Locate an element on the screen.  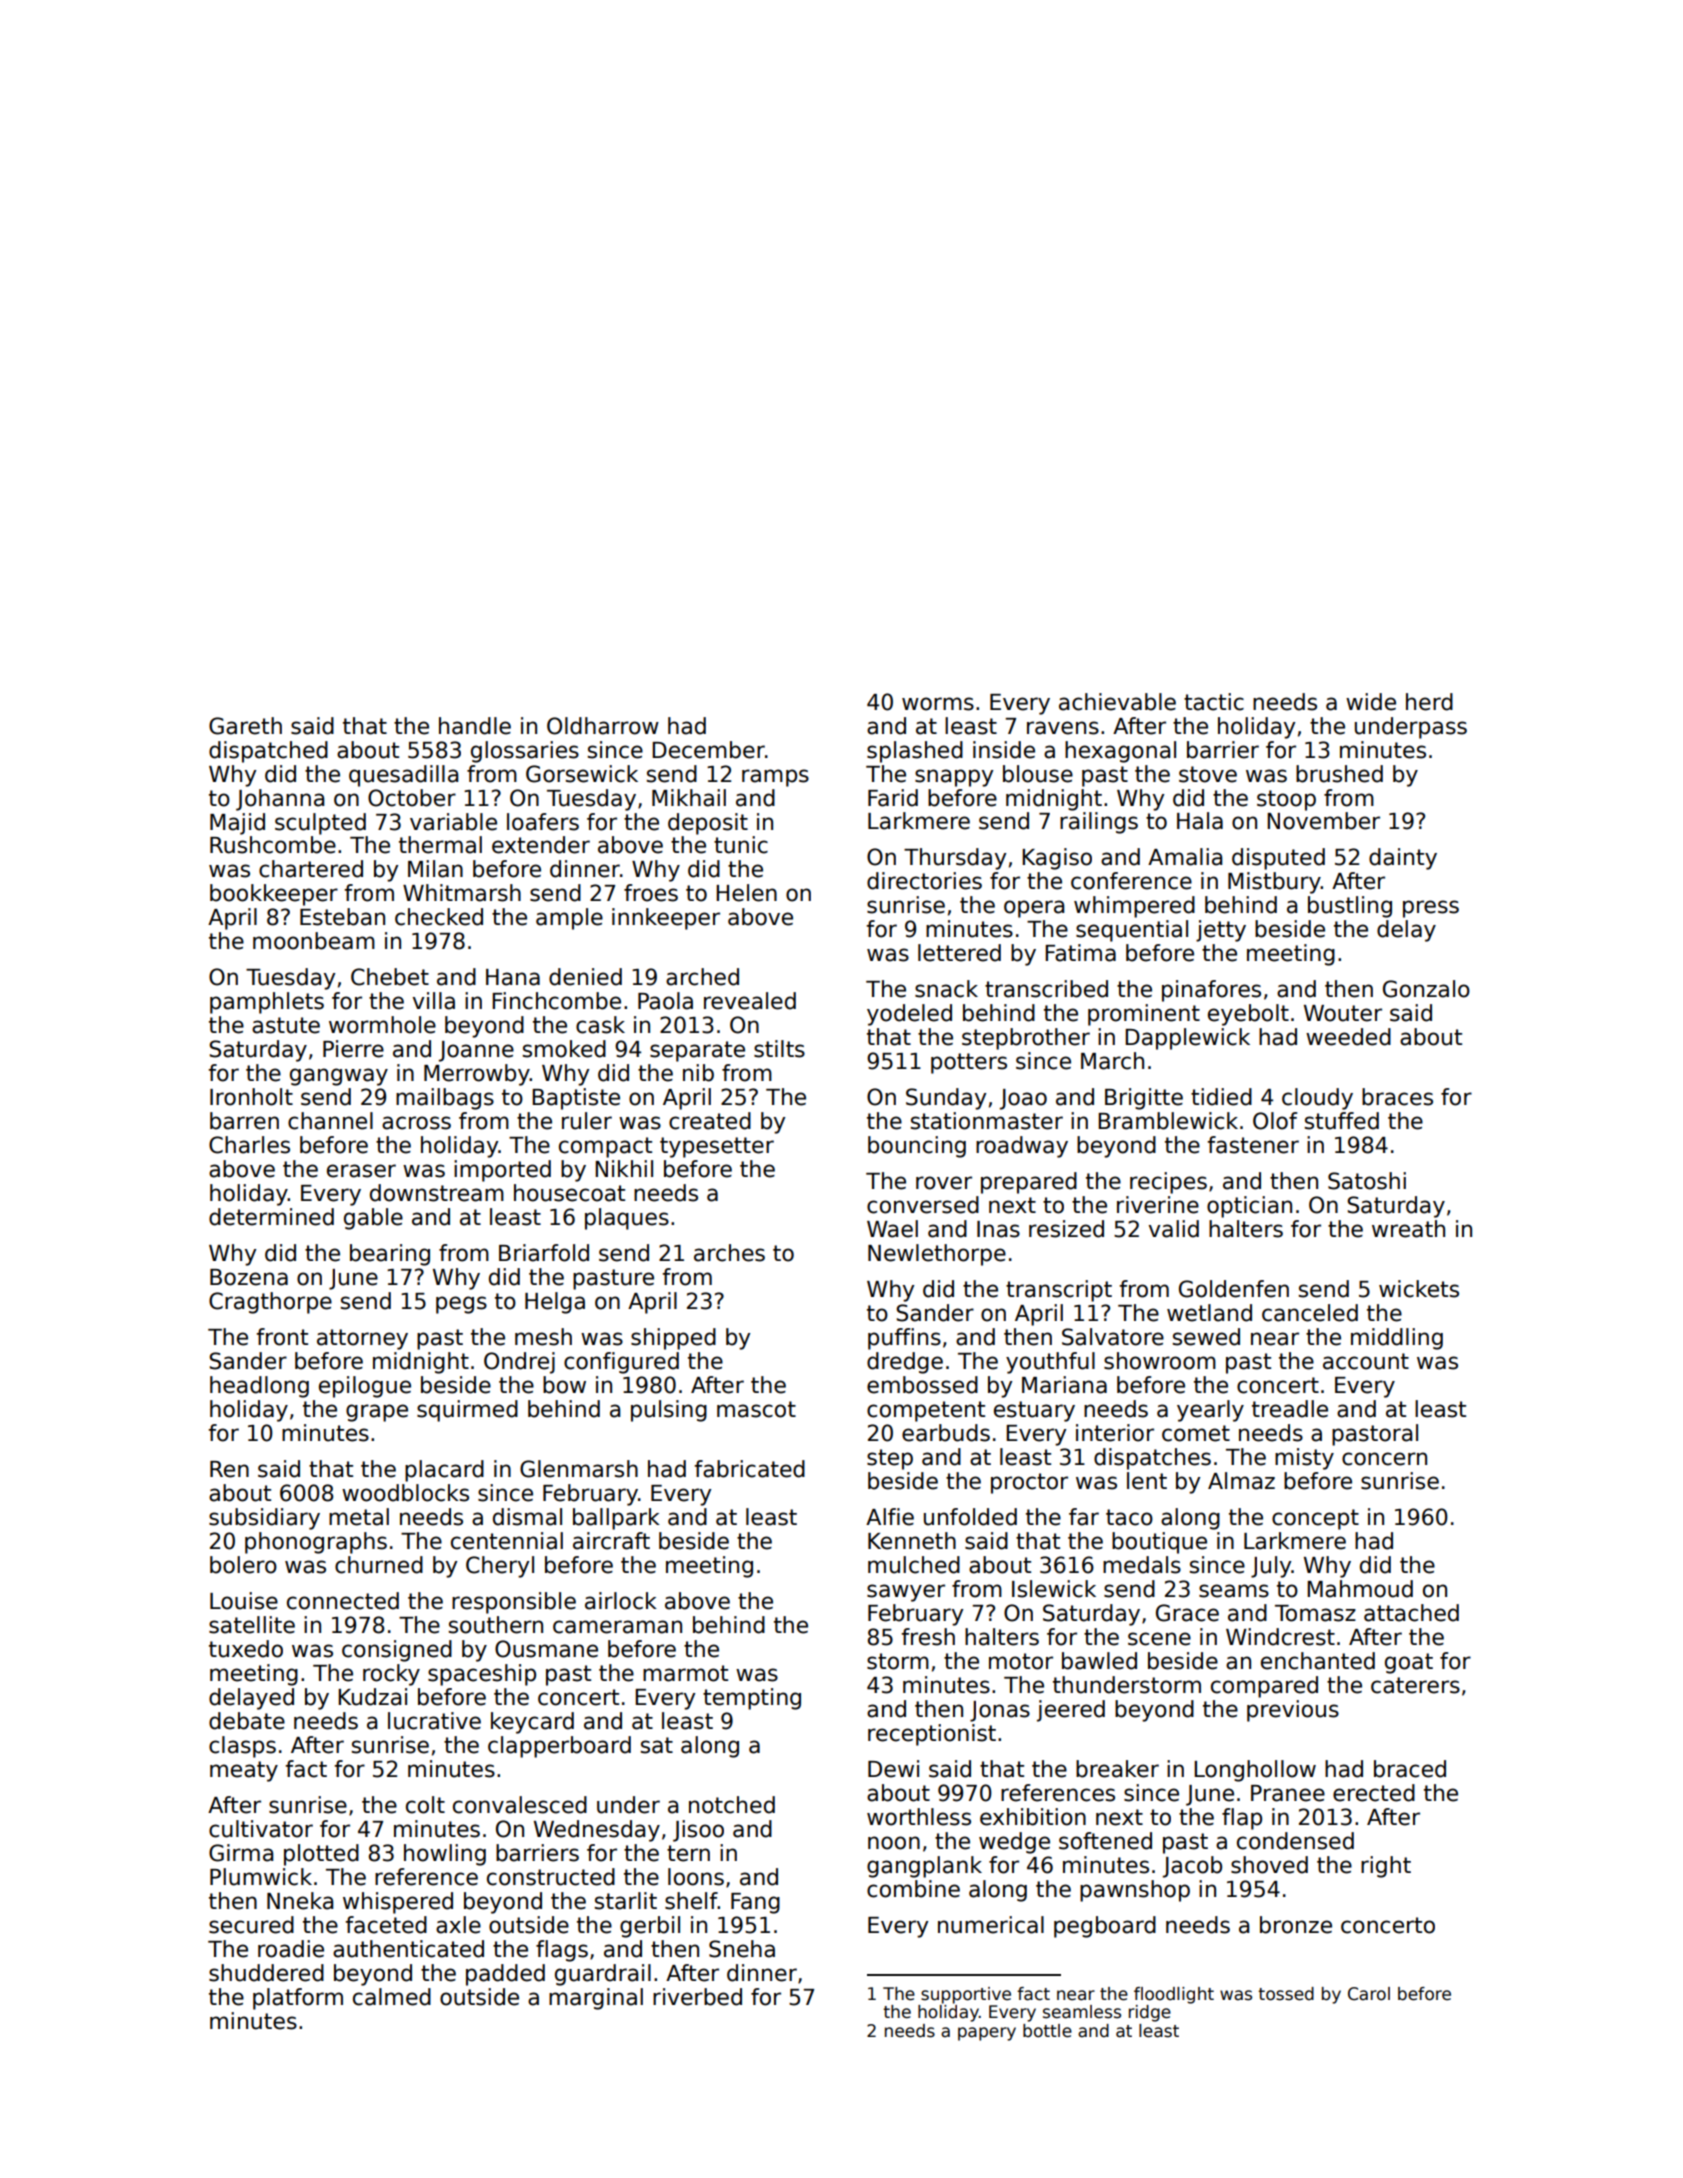
cloudy is located at coordinates (1317, 1099).
